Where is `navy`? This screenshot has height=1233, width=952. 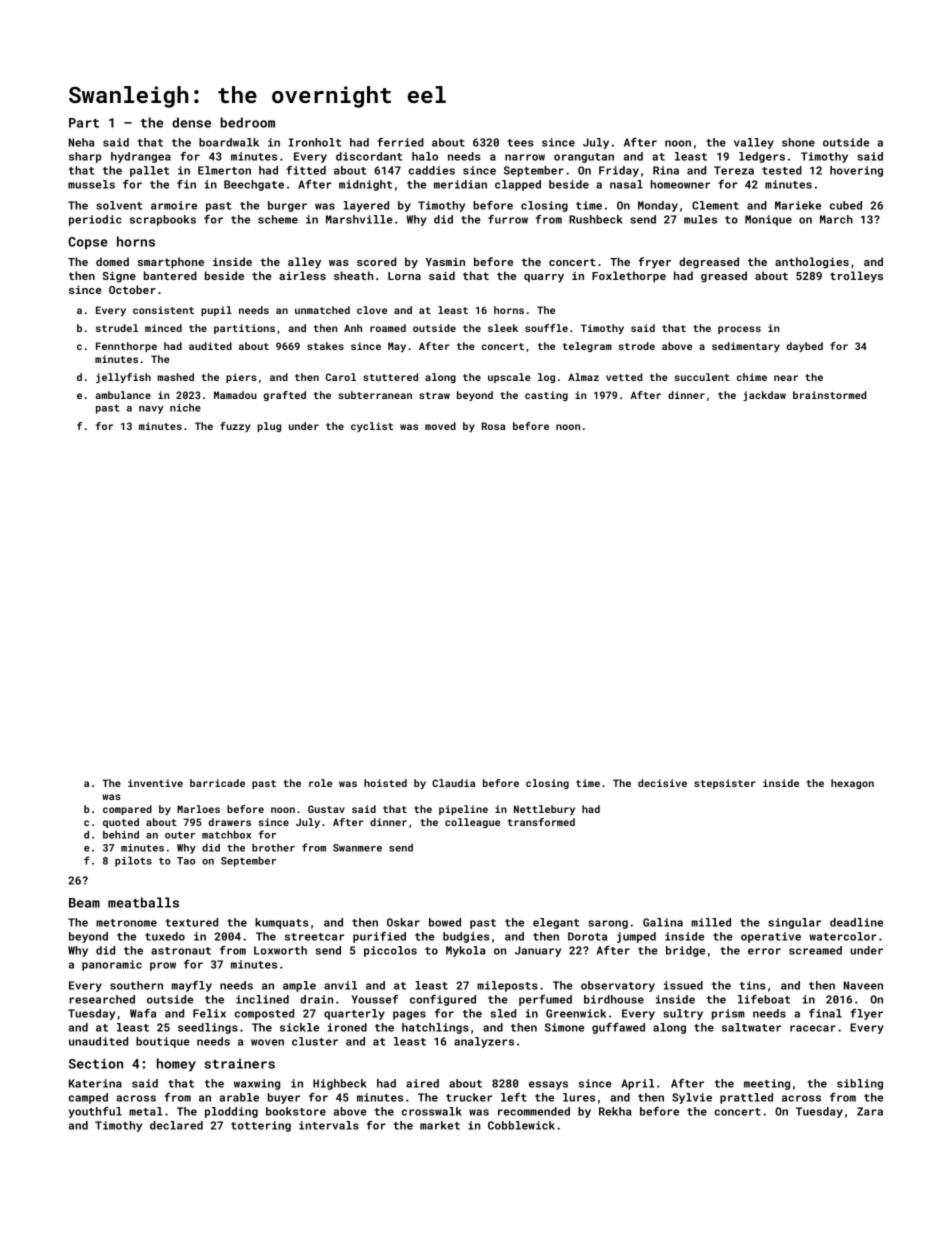
navy is located at coordinates (151, 410).
